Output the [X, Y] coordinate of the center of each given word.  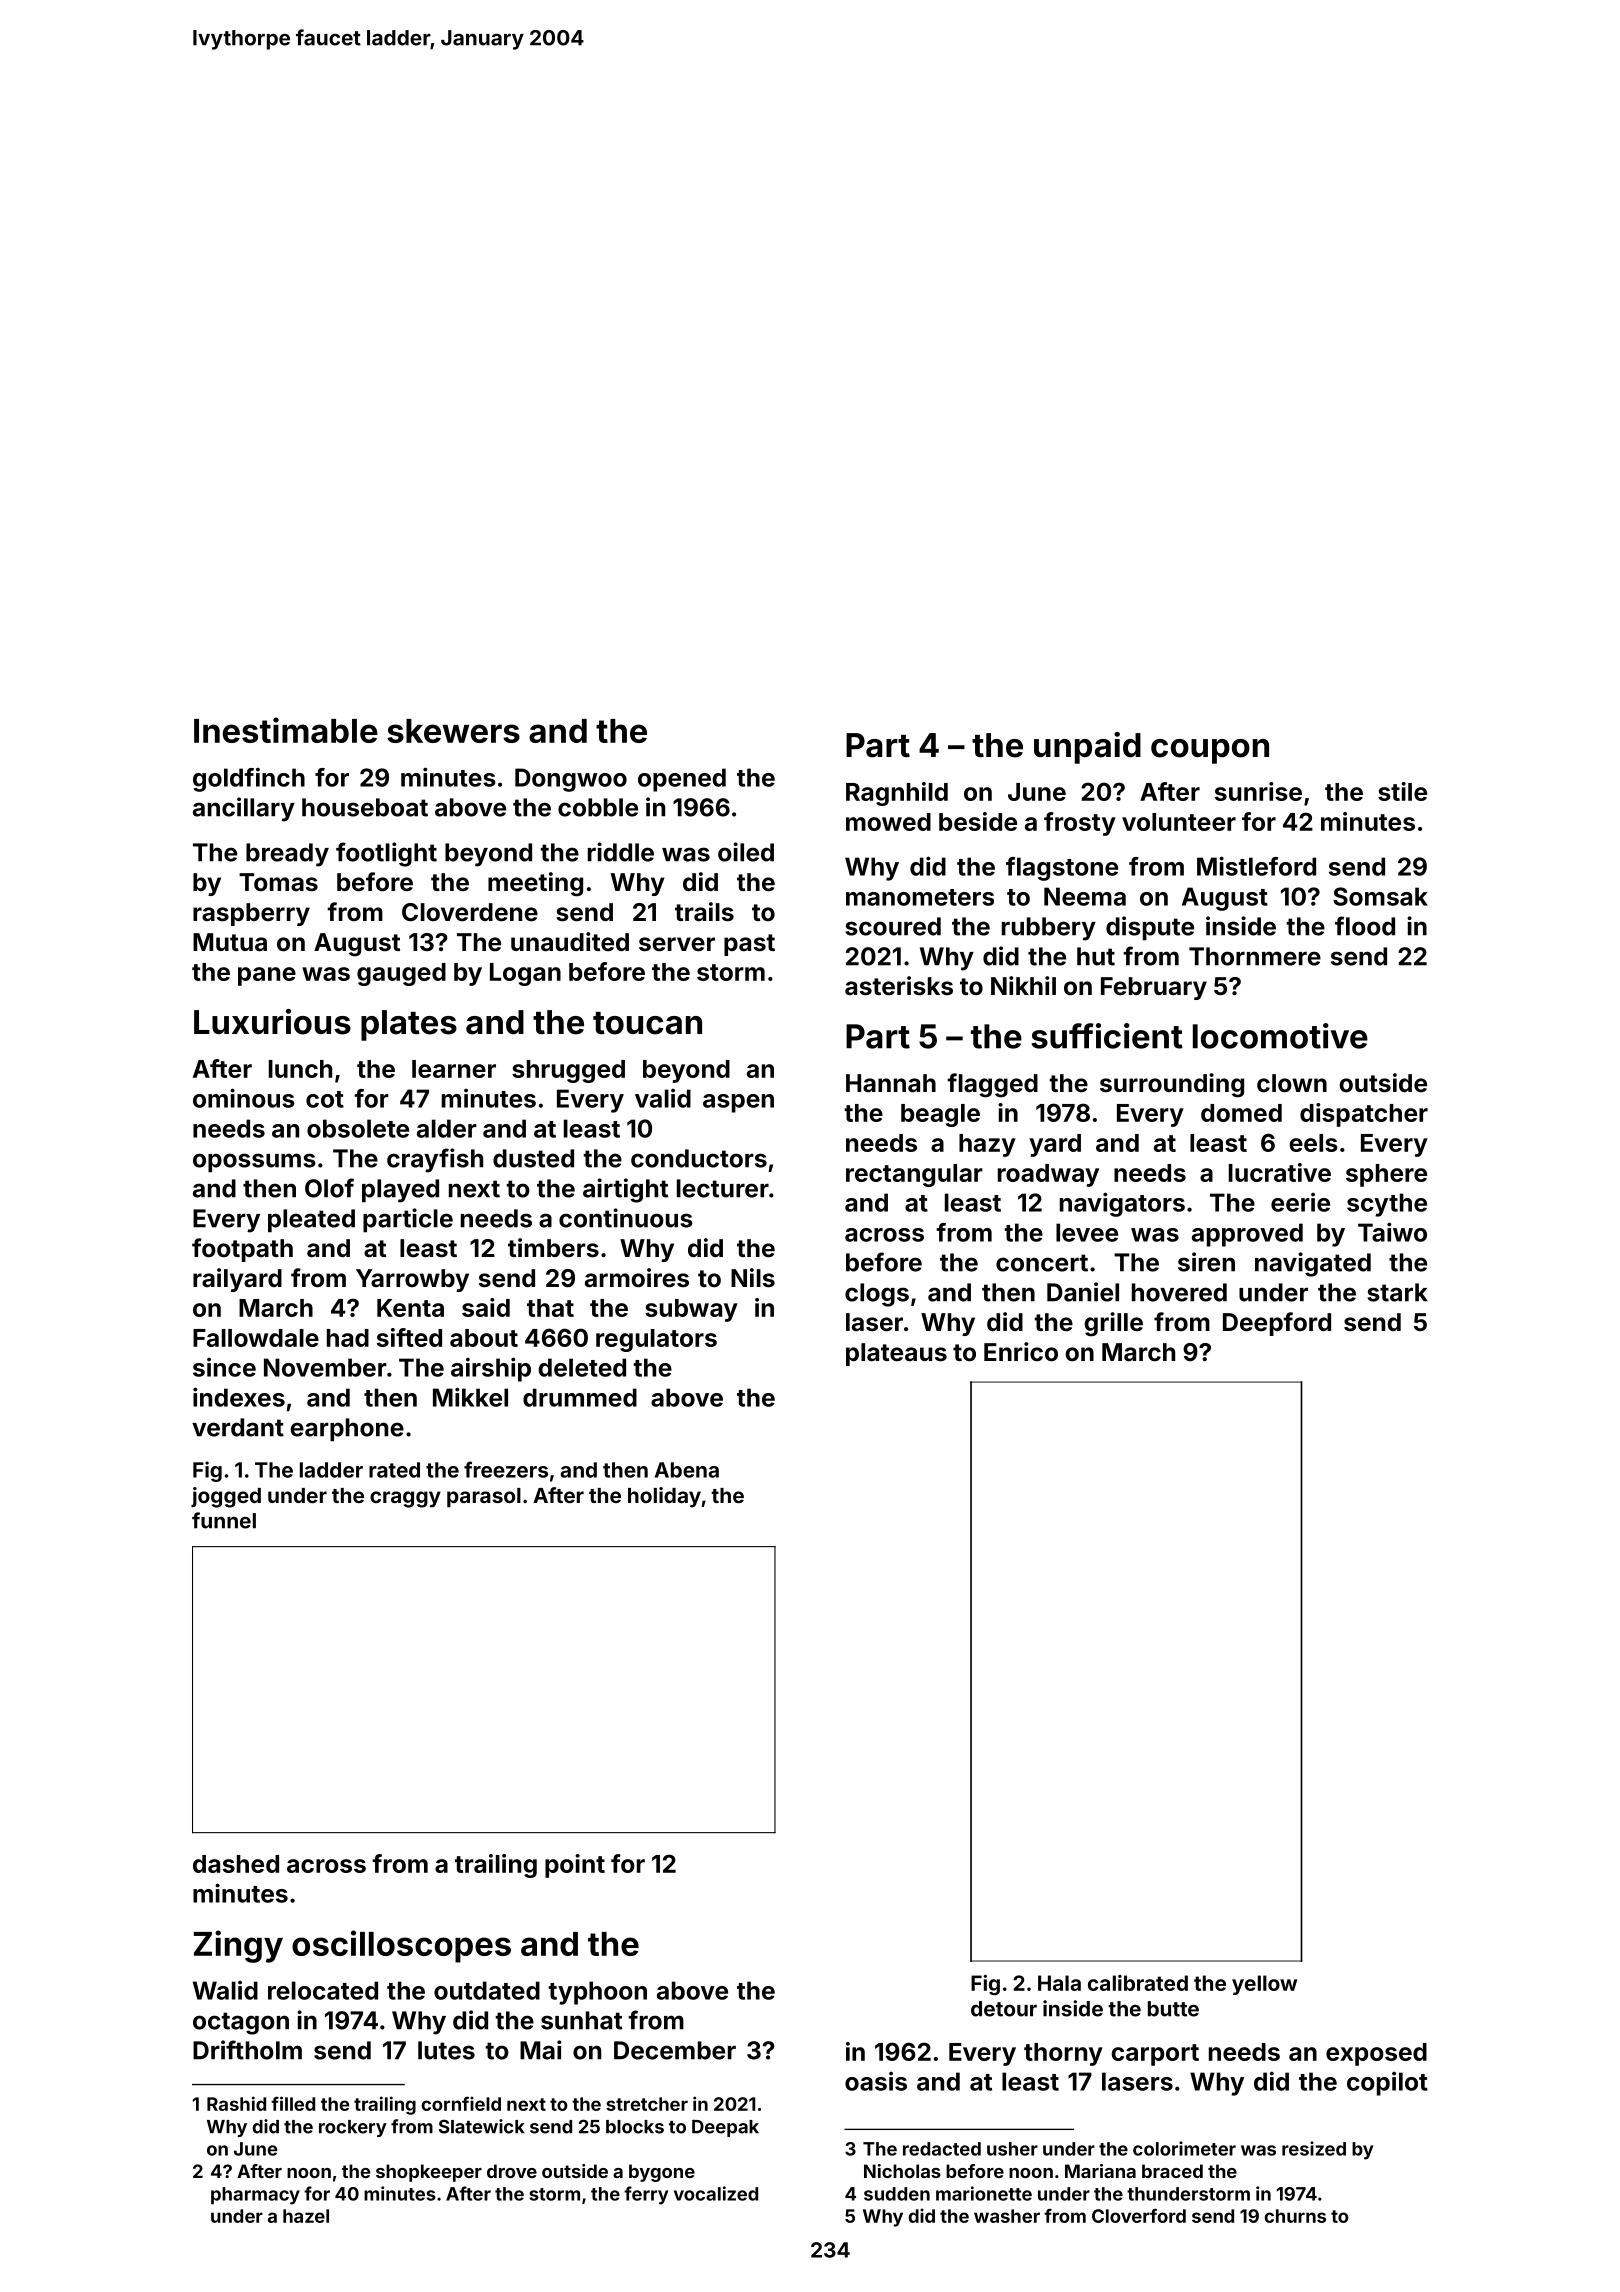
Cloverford [1139, 2216]
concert [1042, 1263]
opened [682, 780]
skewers [453, 731]
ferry [646, 2195]
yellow [1264, 1985]
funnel [224, 1520]
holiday [664, 1497]
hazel [306, 2216]
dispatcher [1364, 1115]
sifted [409, 1337]
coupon [1210, 751]
